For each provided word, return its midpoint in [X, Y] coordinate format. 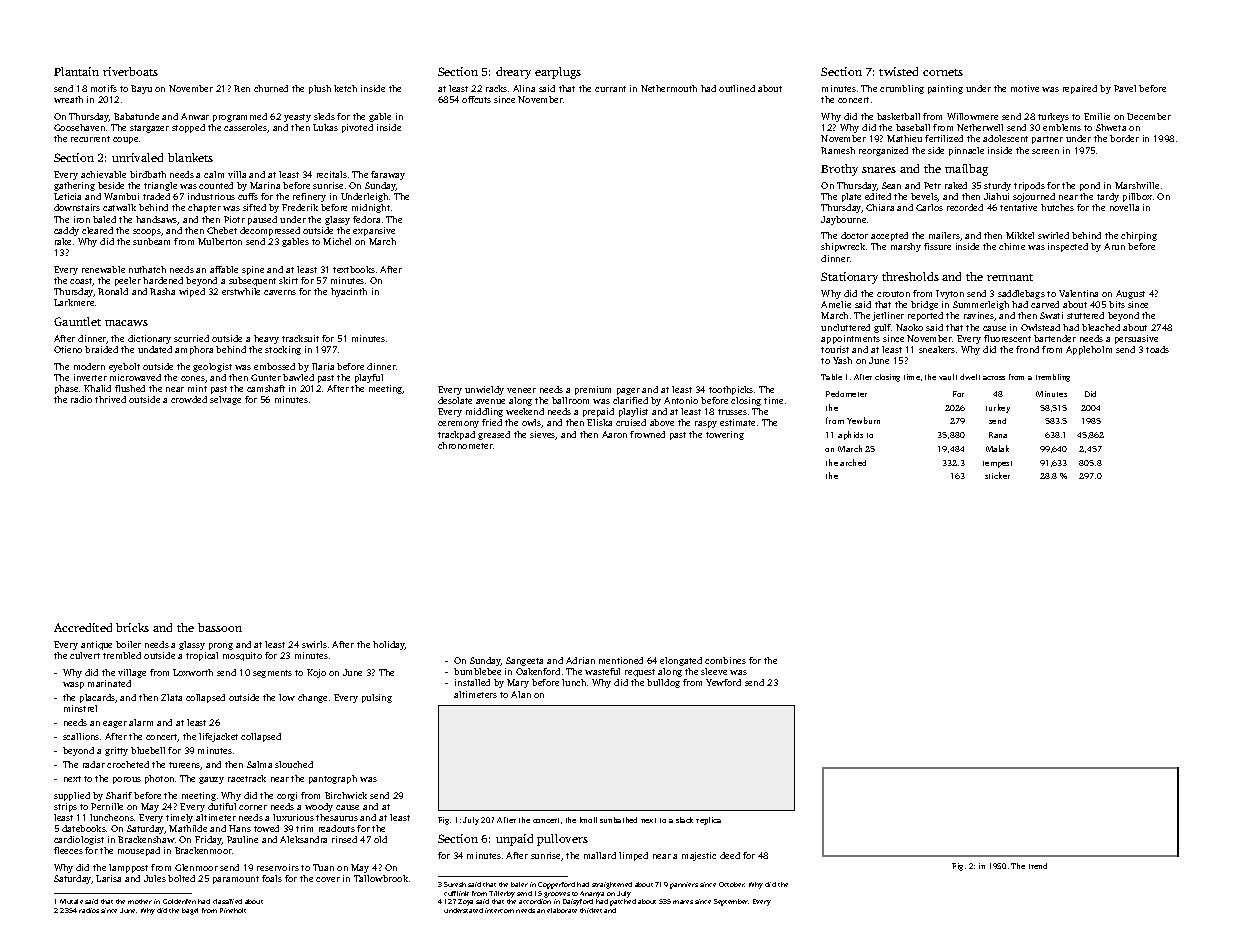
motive [1025, 88]
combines [725, 660]
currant [610, 89]
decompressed [270, 231]
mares [683, 902]
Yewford [723, 682]
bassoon [220, 627]
